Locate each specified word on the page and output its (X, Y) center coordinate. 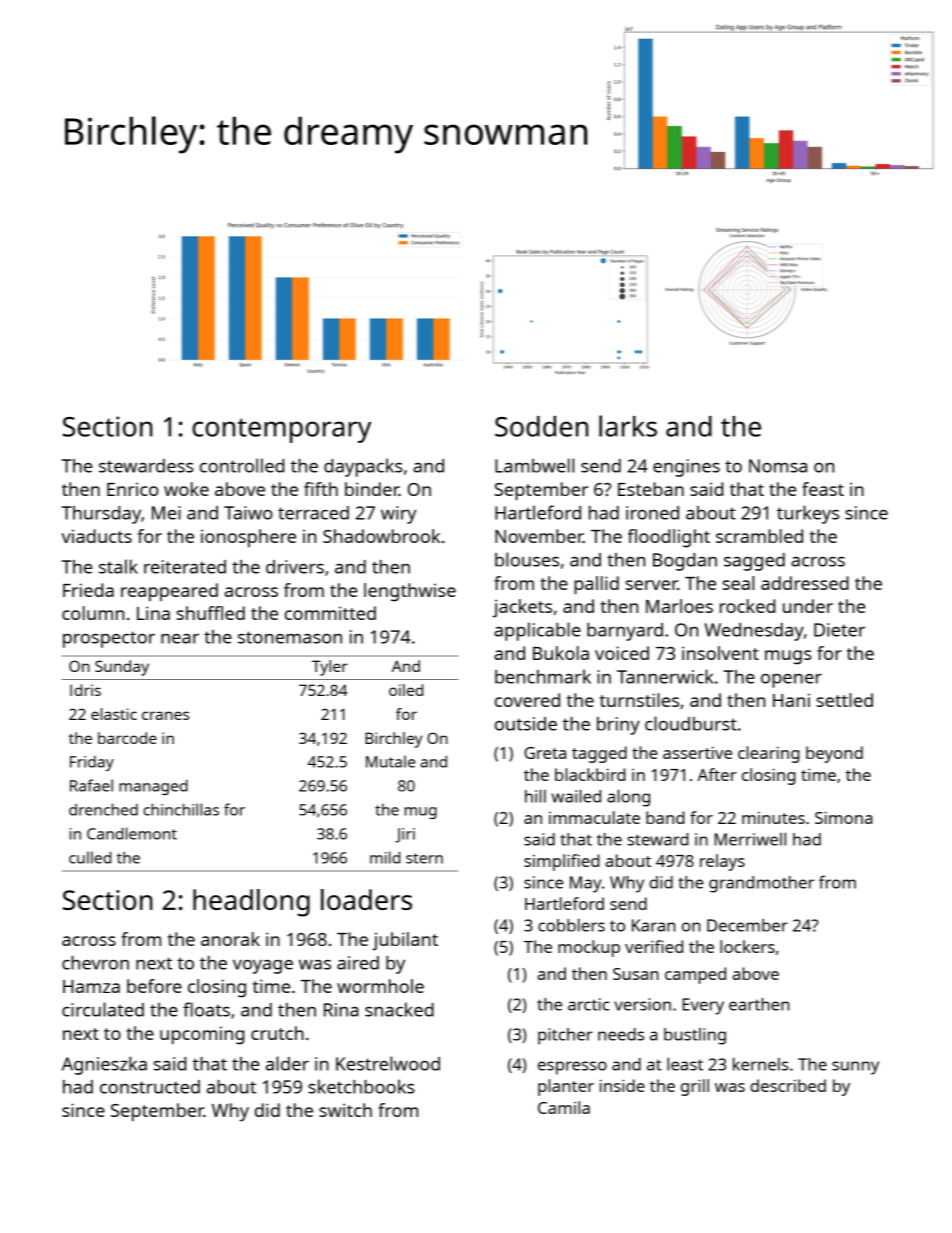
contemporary (281, 430)
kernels (761, 1064)
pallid (596, 585)
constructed (150, 1087)
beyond (834, 754)
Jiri (405, 835)
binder (372, 489)
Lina (153, 613)
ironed (652, 513)
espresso (572, 1068)
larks (628, 426)
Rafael (91, 785)
